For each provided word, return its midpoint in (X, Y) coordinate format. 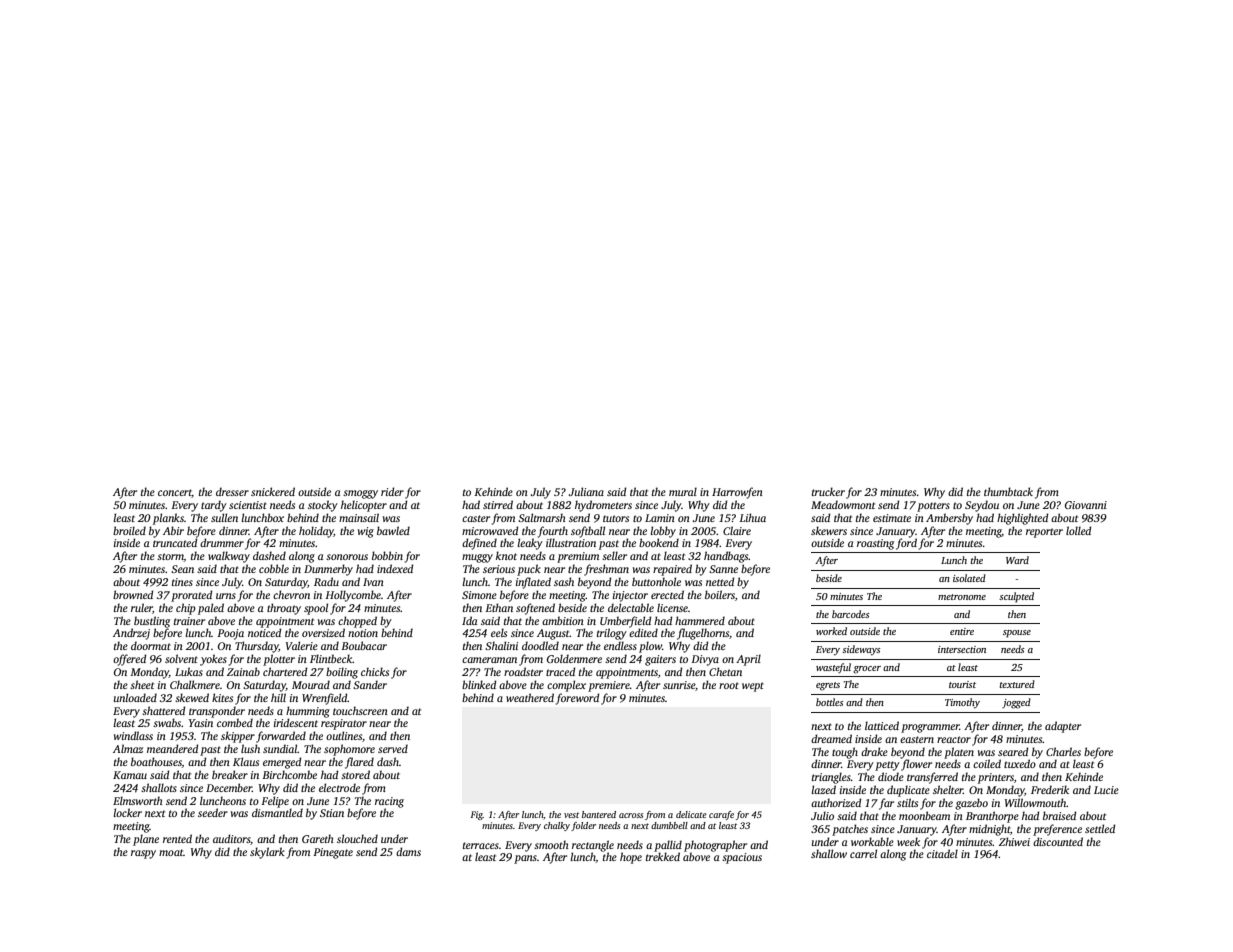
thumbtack (1008, 491)
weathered (530, 697)
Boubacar (364, 645)
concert (175, 493)
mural (683, 491)
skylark (267, 853)
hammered (700, 620)
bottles (830, 702)
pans (525, 859)
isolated (969, 578)
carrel (863, 853)
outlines (344, 735)
